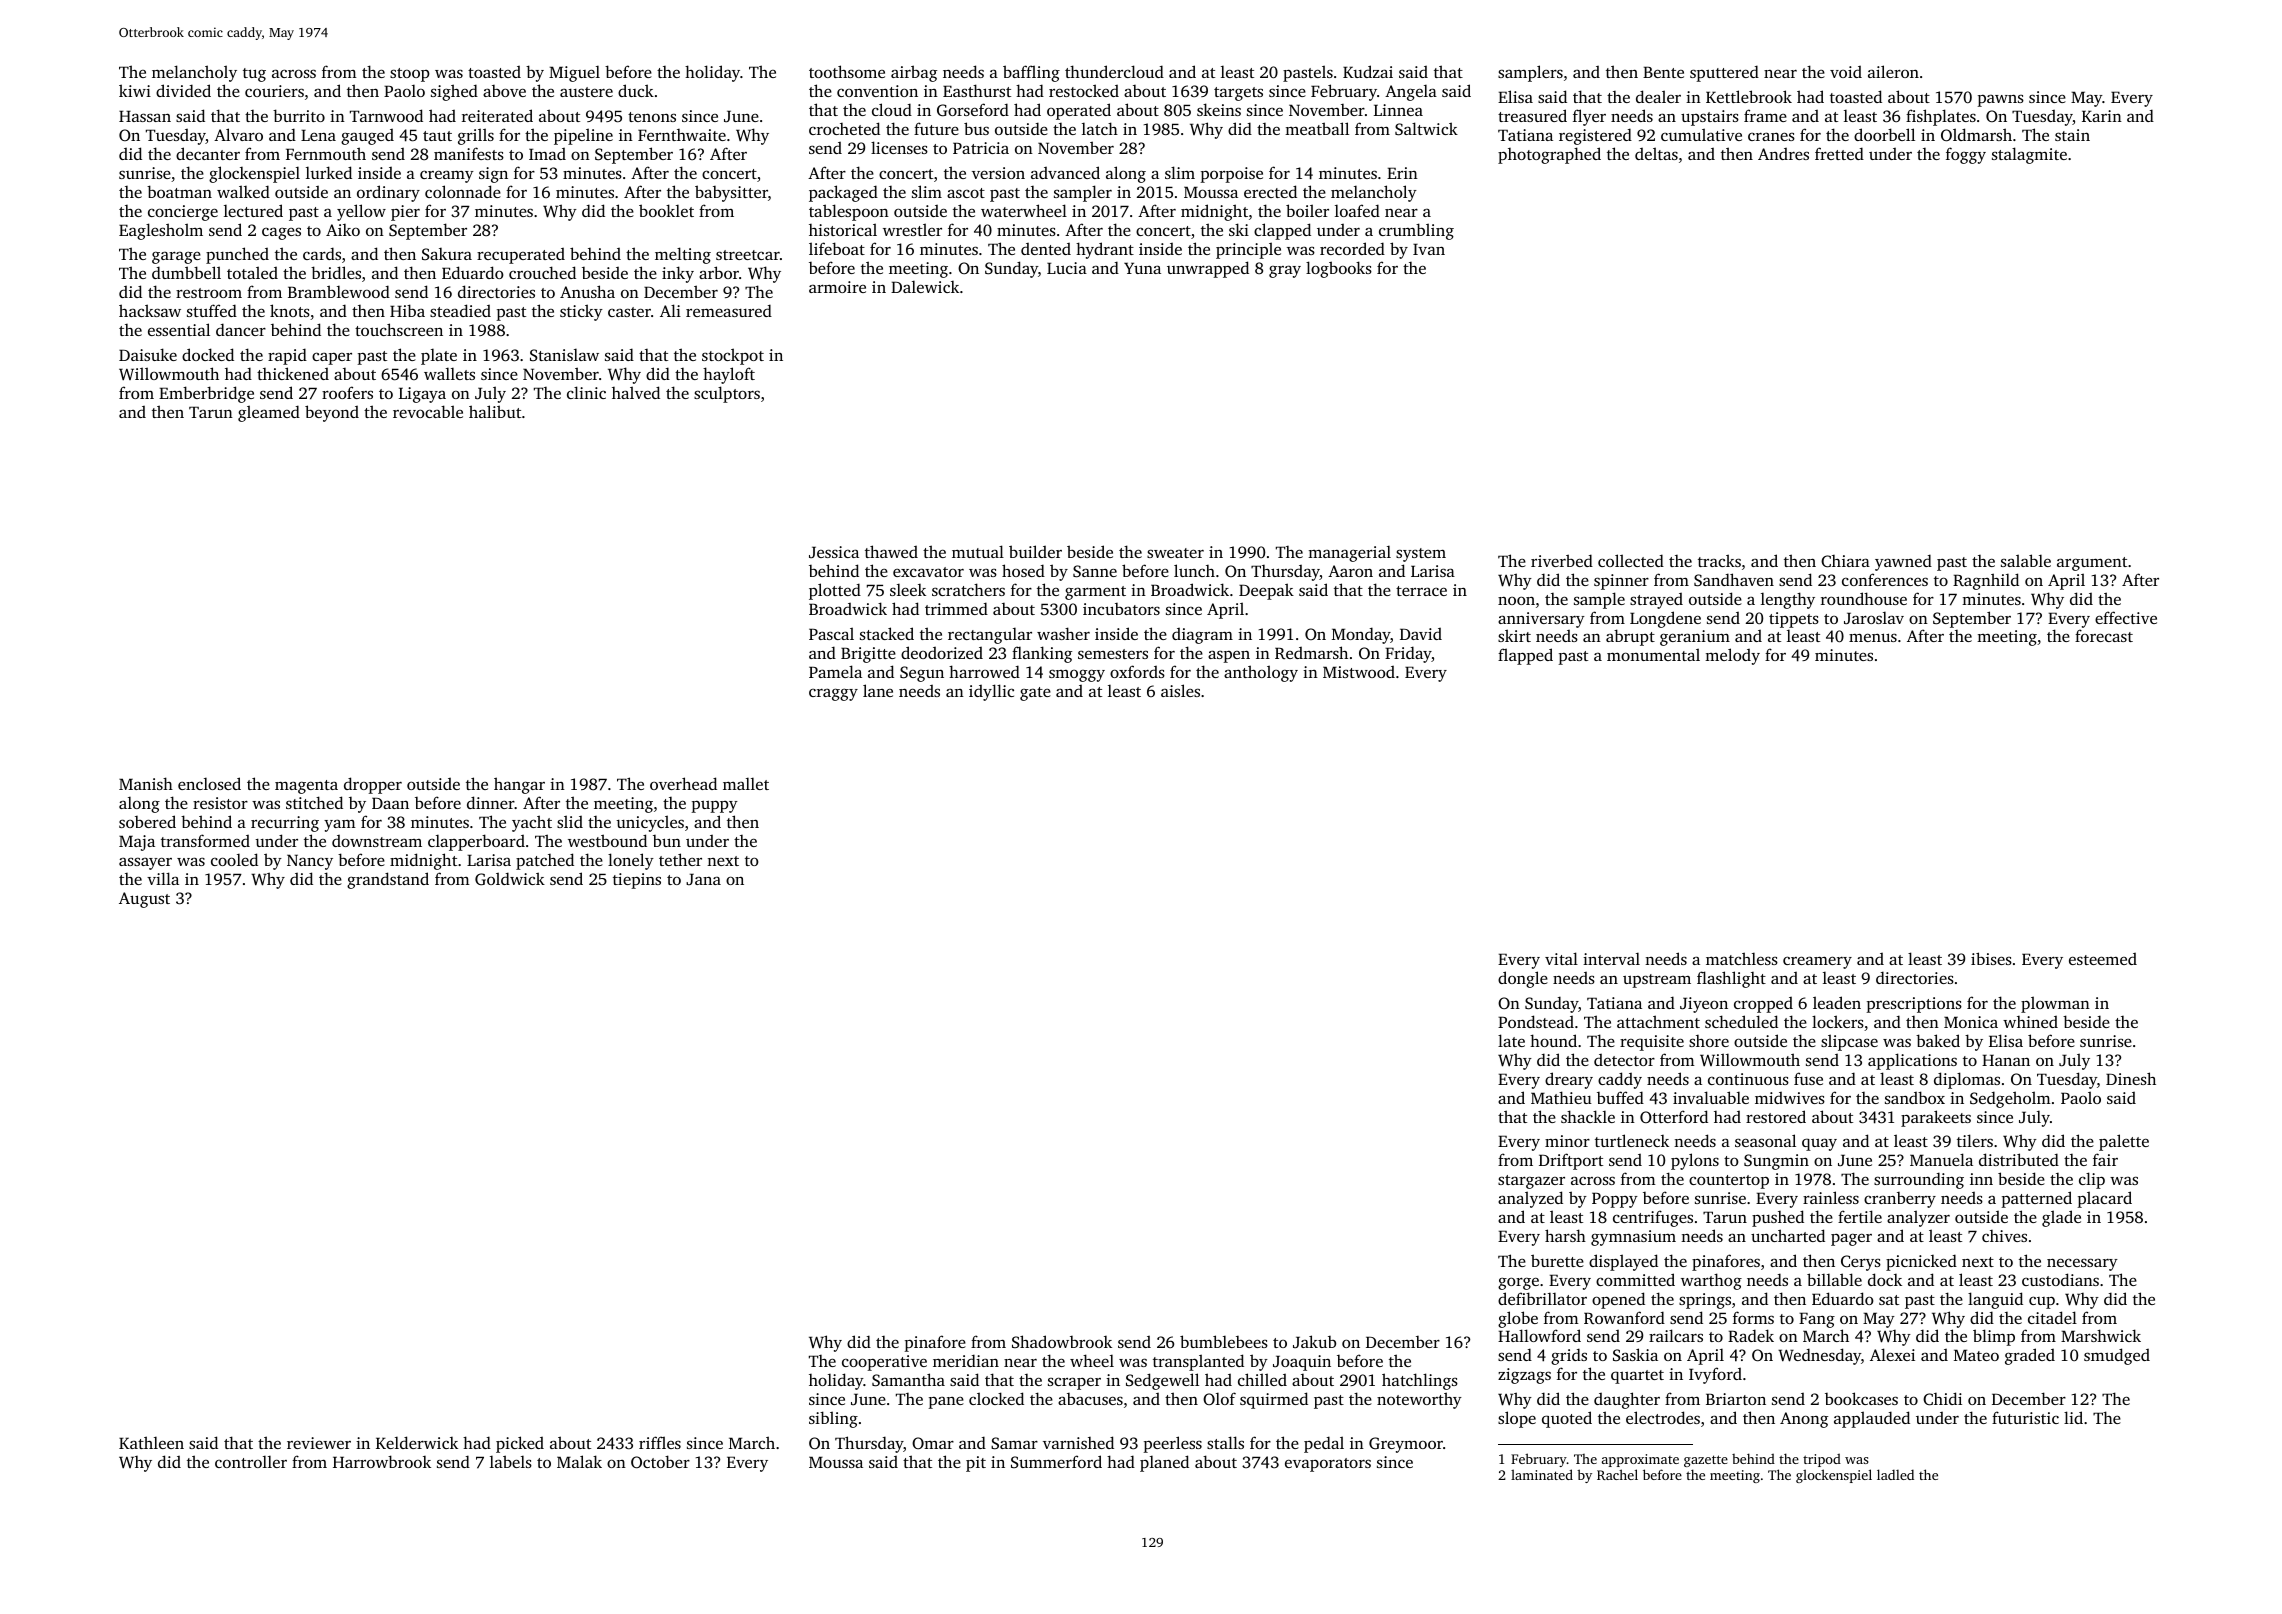 This image has width=2282, height=1614. Describe the element at coordinates (2104, 635) in the image. I see `forecast` at that location.
